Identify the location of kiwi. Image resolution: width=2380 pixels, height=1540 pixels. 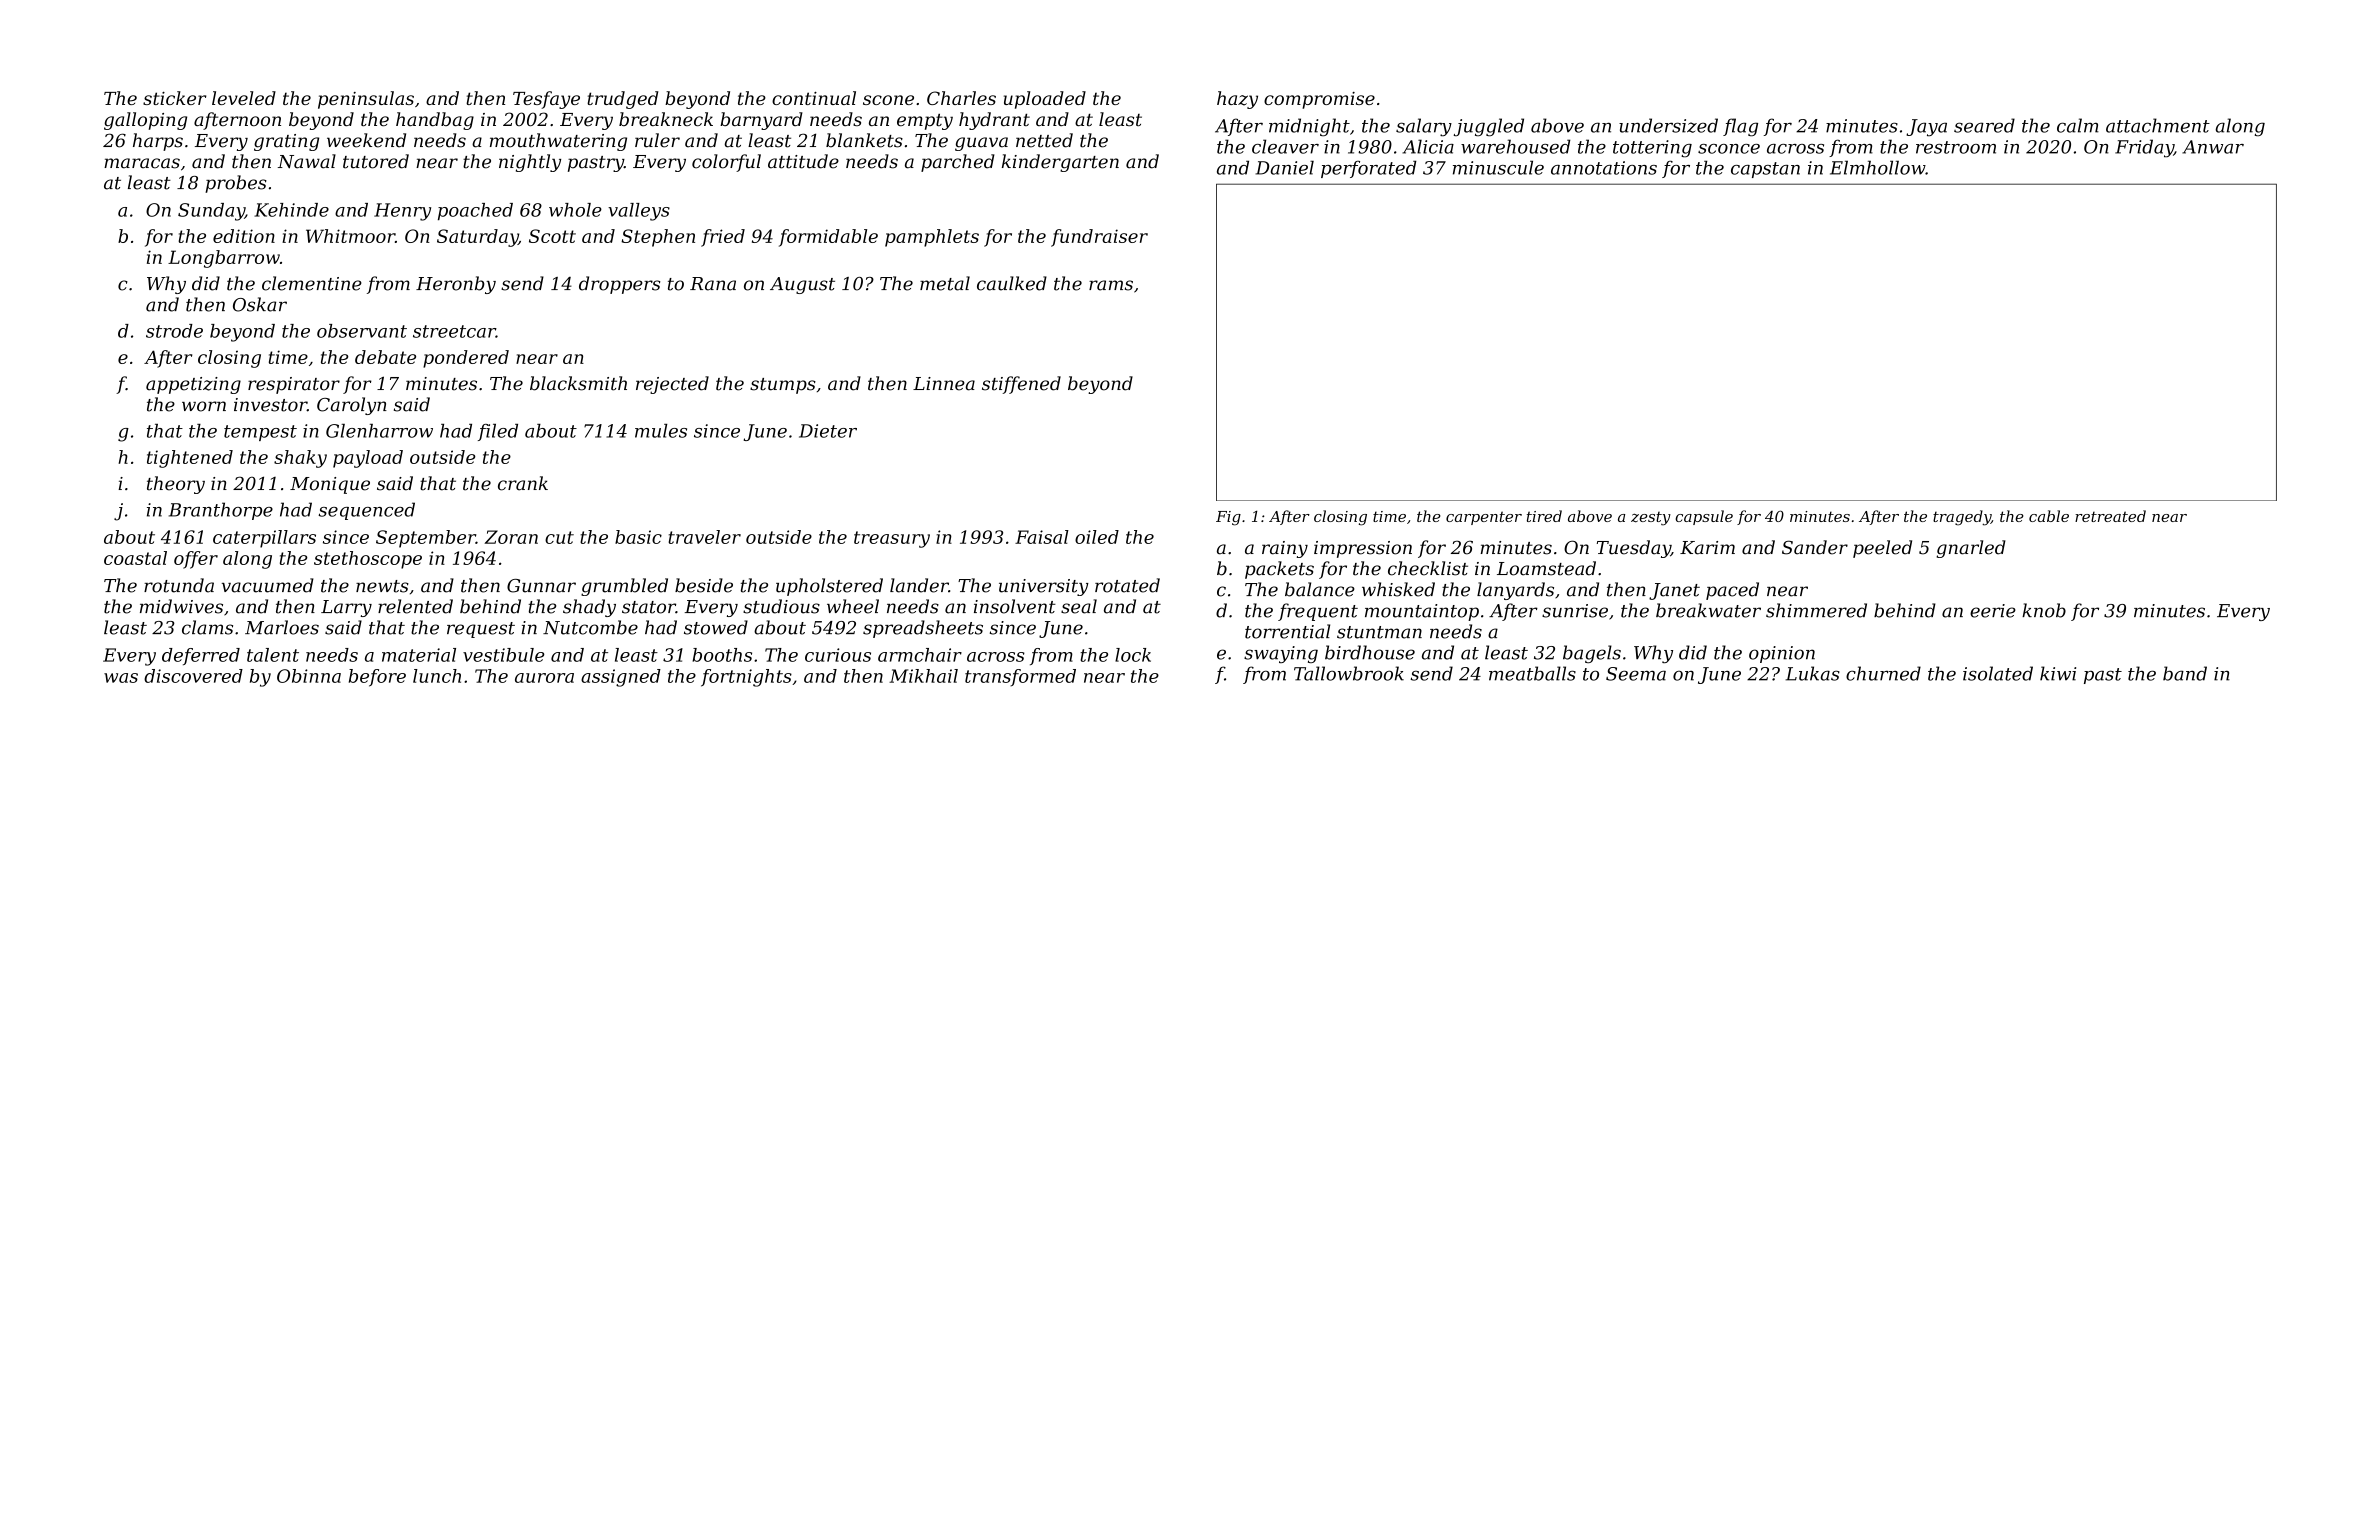
(2058, 673).
